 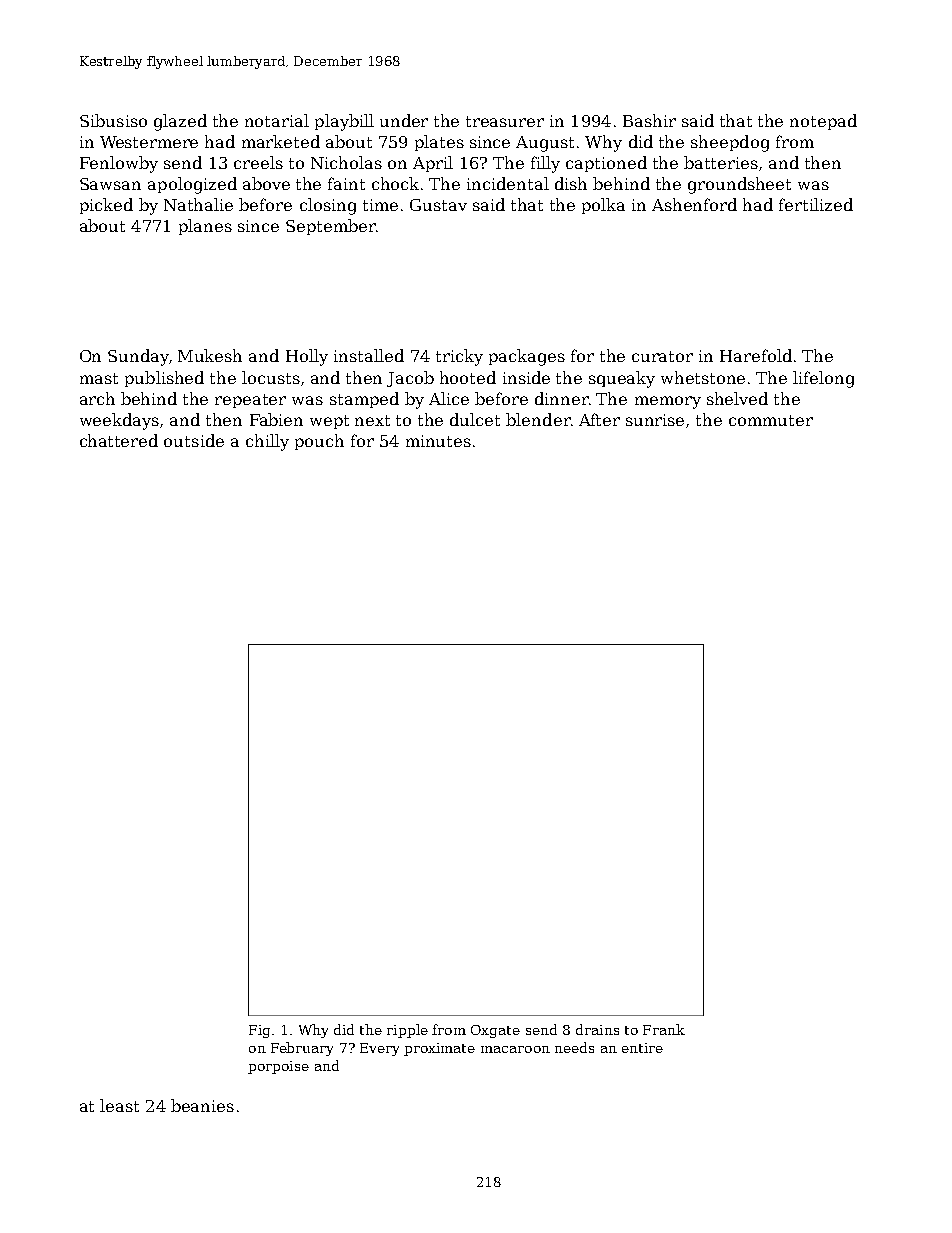 What do you see at coordinates (816, 204) in the document?
I see `fertilized` at bounding box center [816, 204].
